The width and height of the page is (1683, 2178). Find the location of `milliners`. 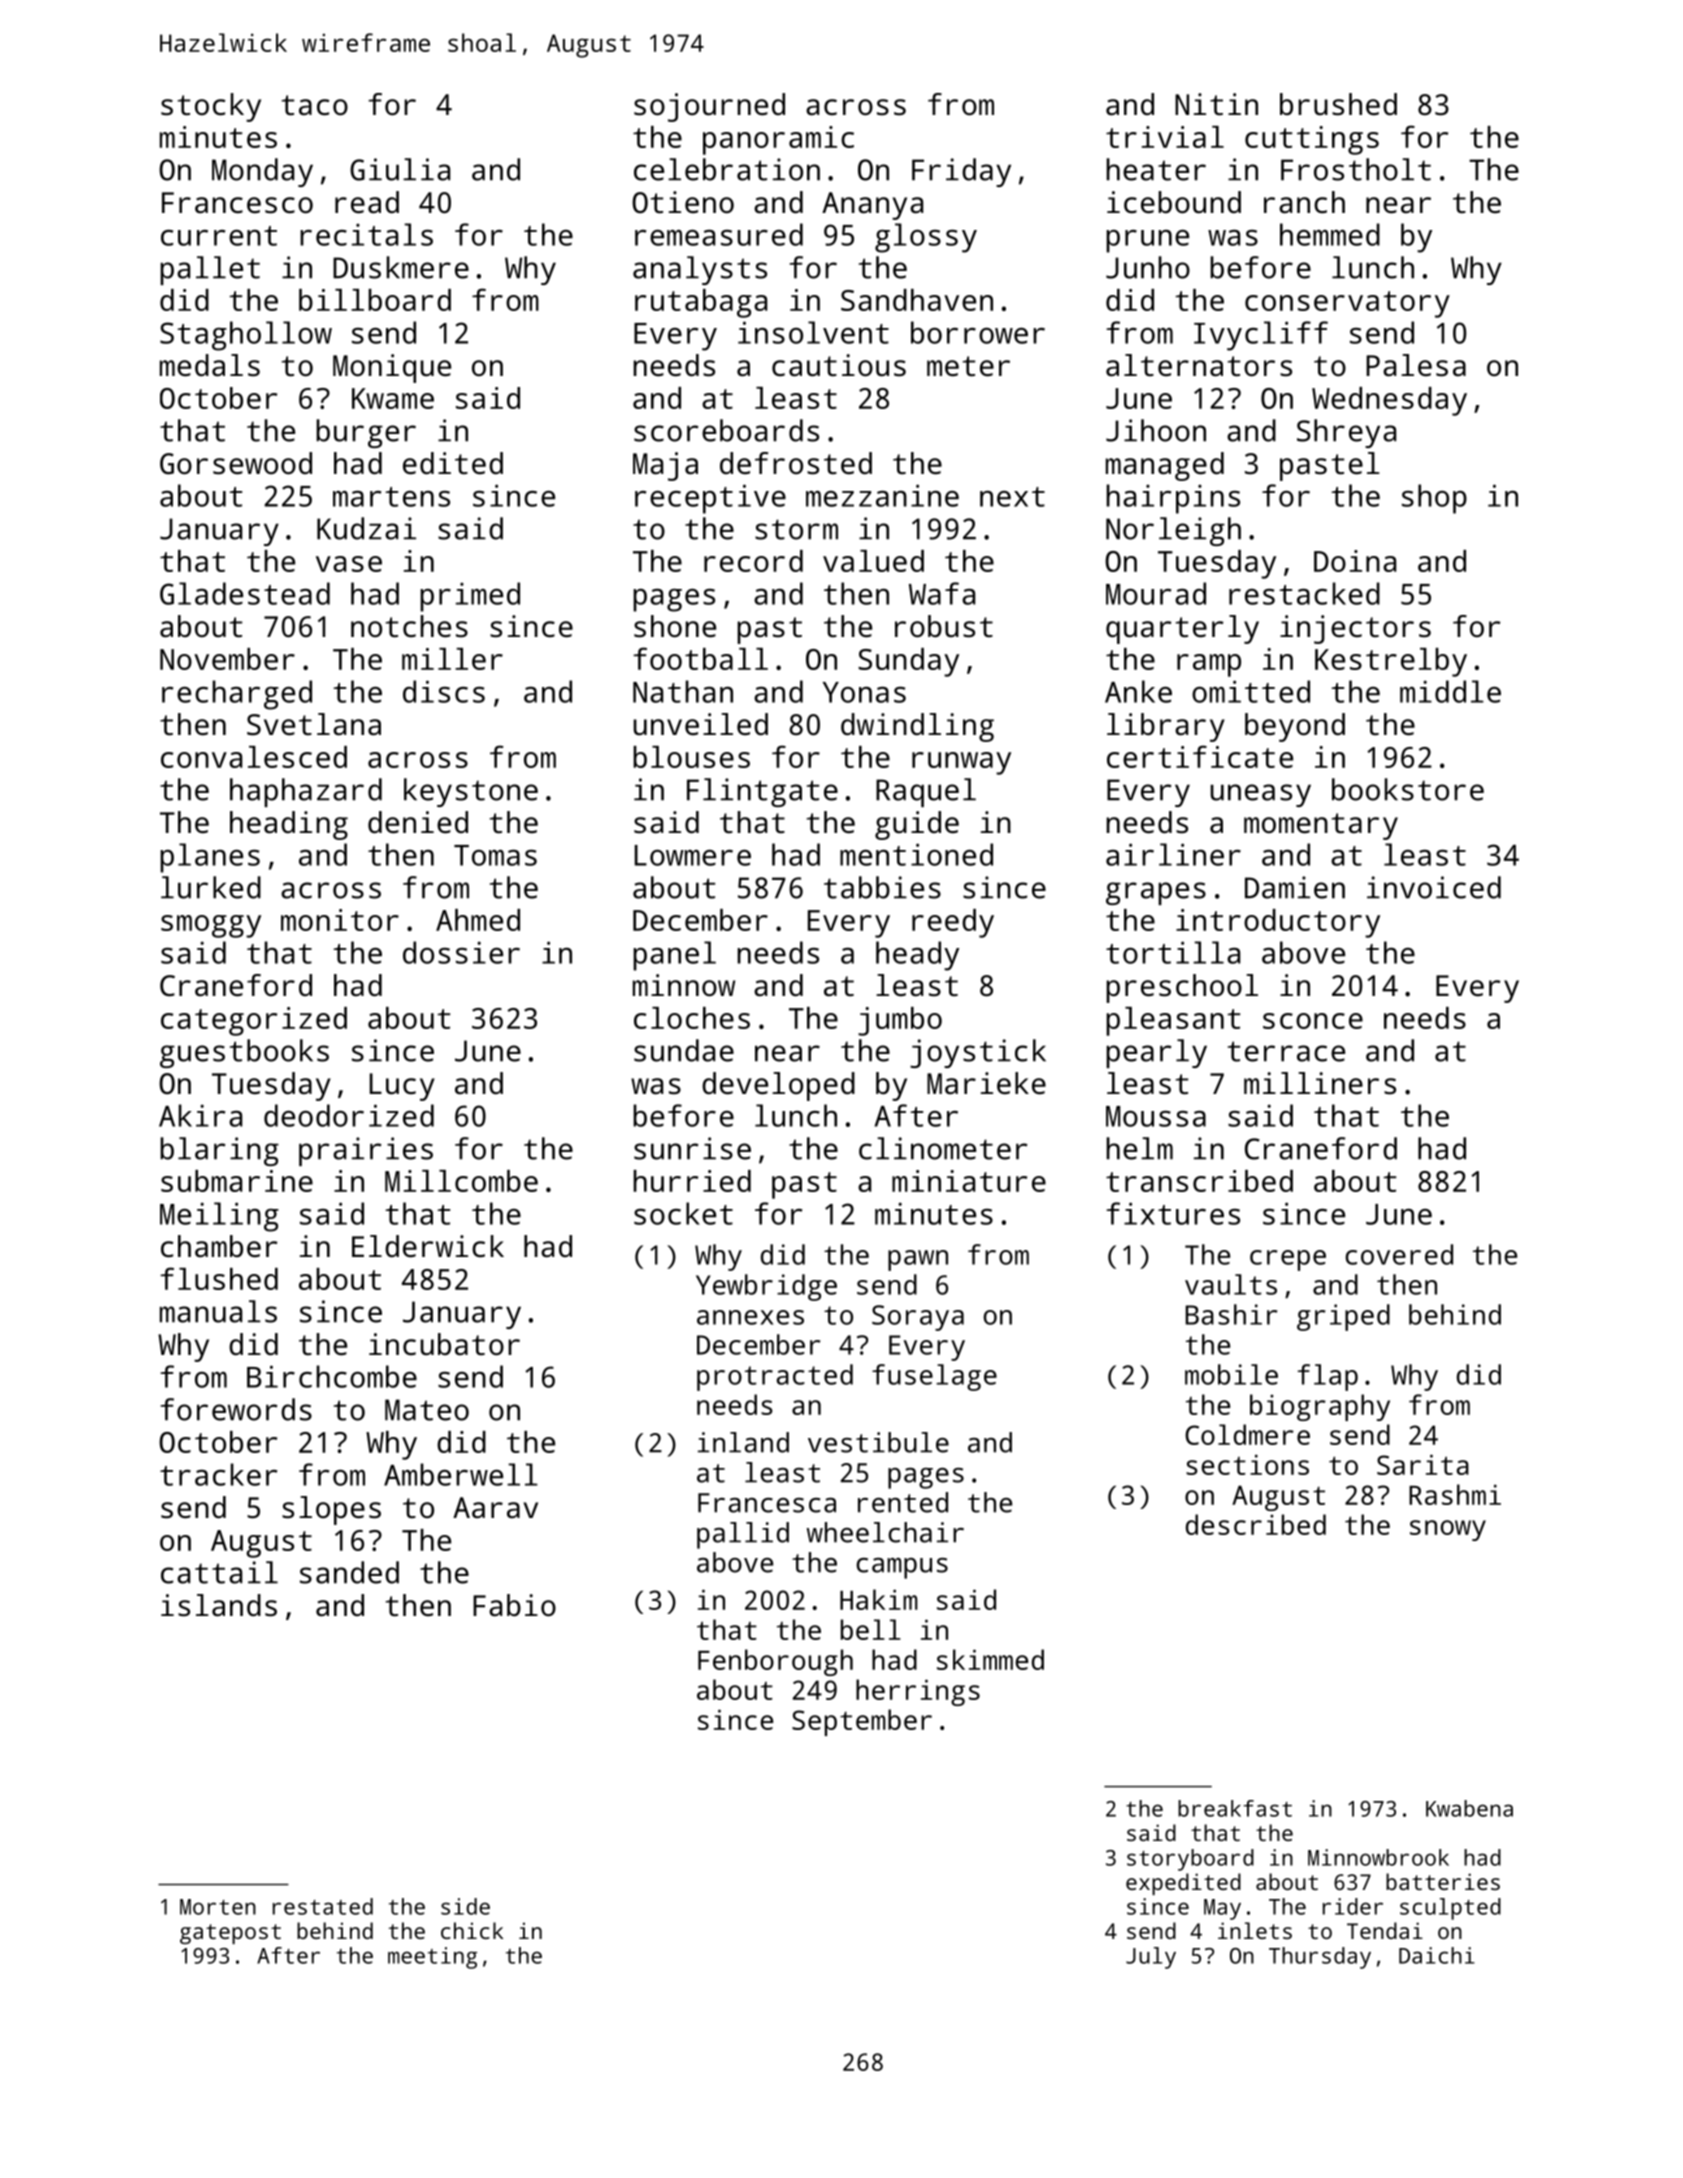

milliners is located at coordinates (1320, 1083).
